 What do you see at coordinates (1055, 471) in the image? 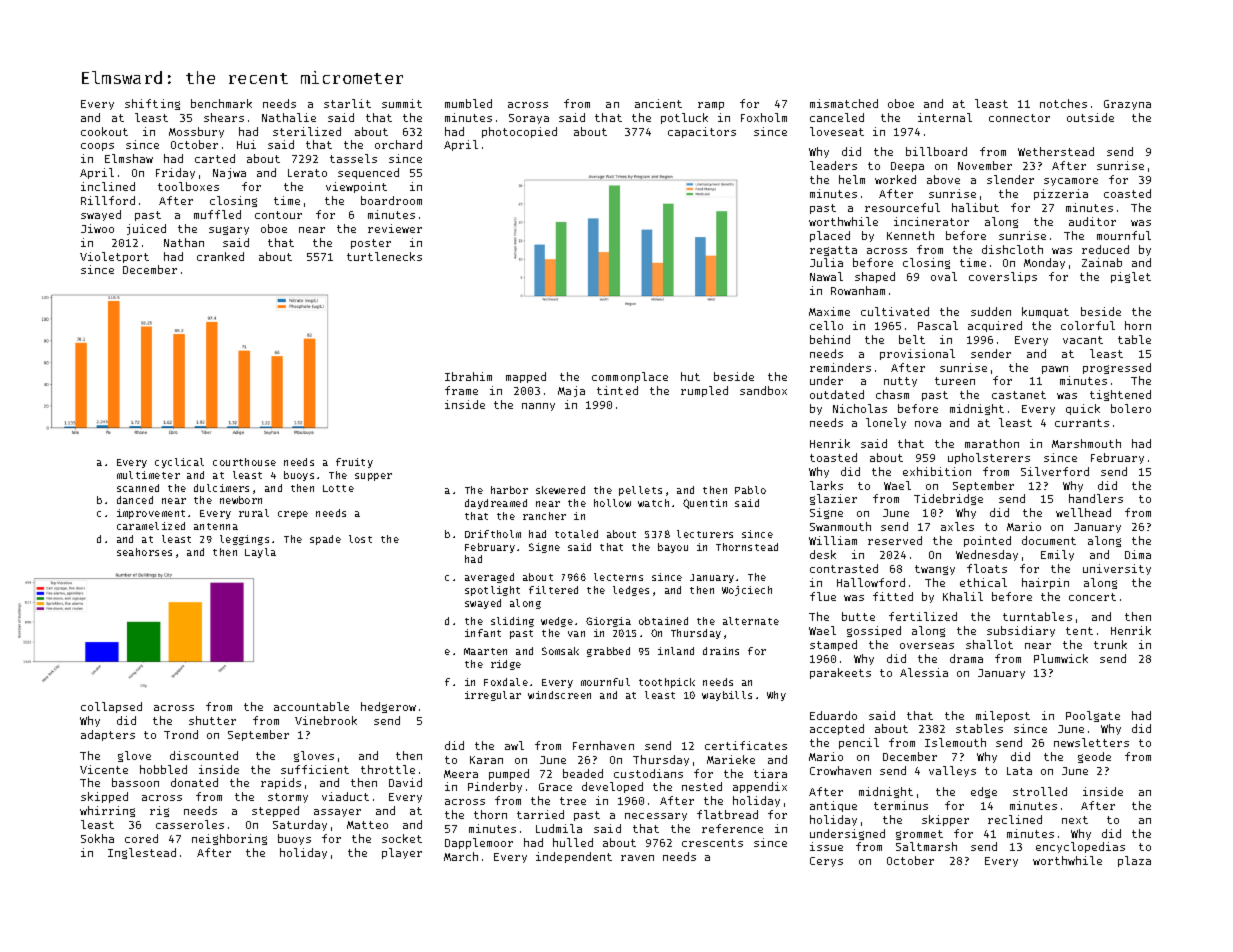
I see `Silverford` at bounding box center [1055, 471].
